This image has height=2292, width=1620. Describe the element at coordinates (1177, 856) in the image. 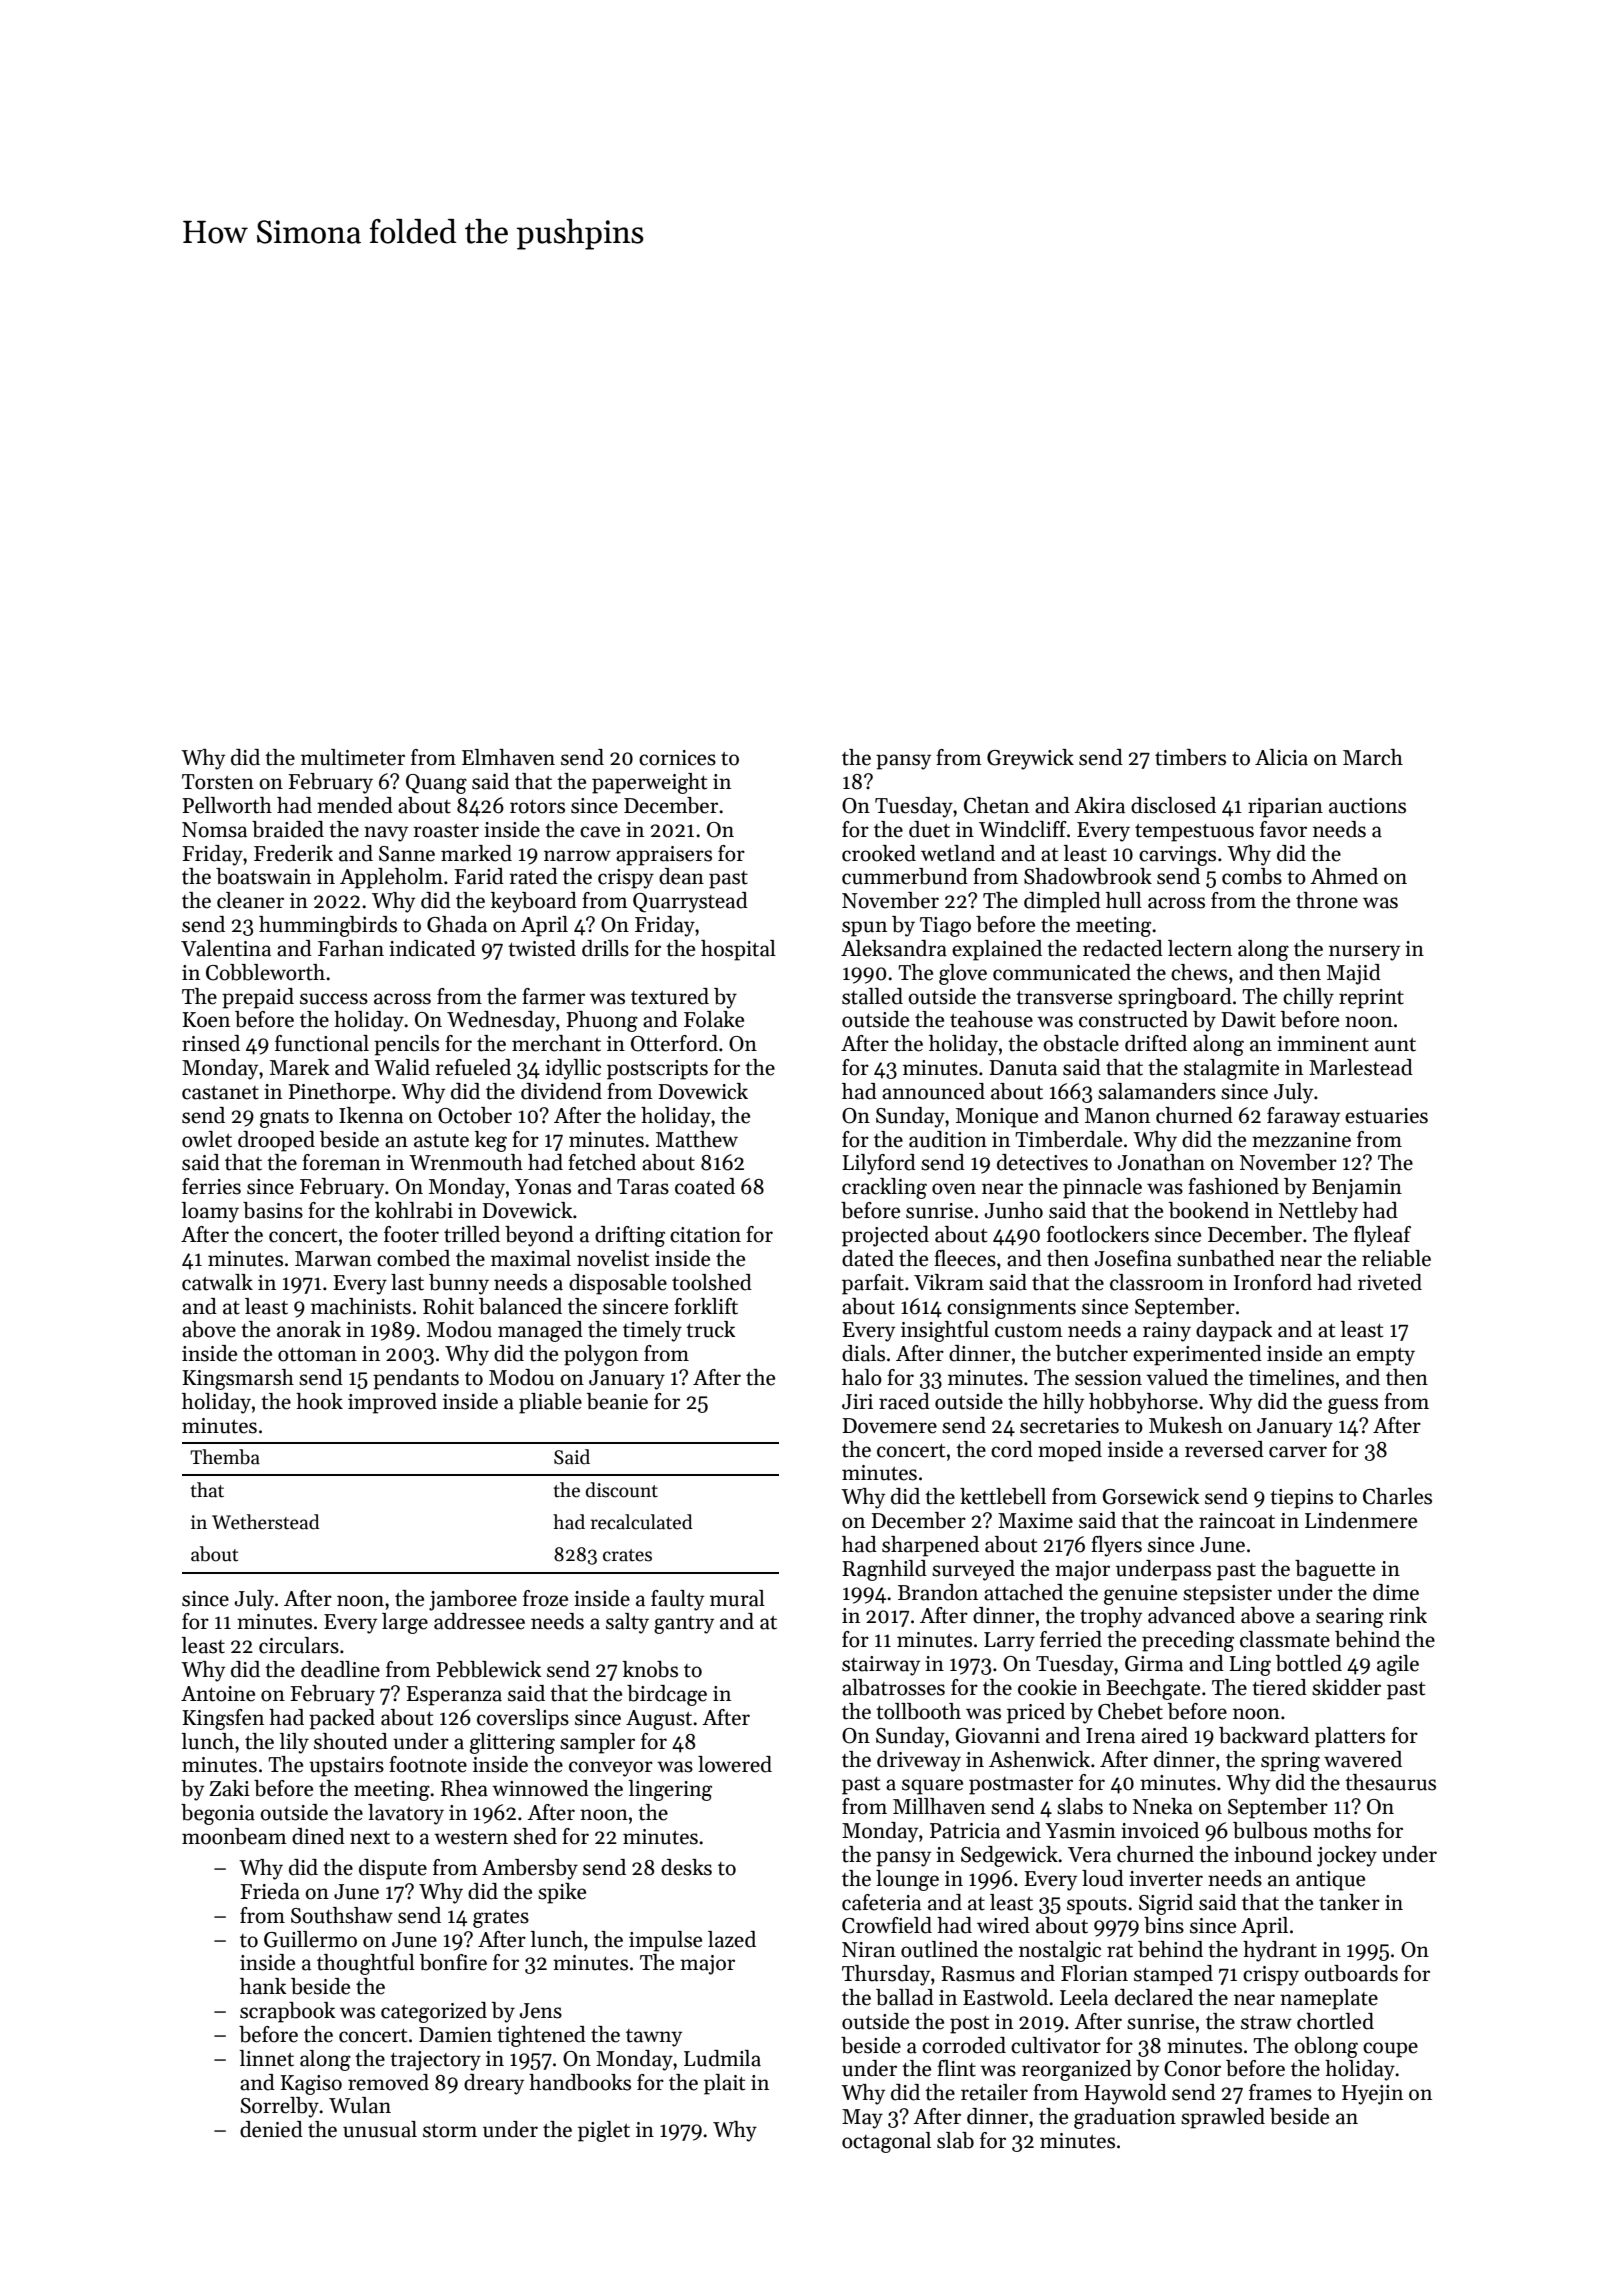

I see `carvings` at that location.
